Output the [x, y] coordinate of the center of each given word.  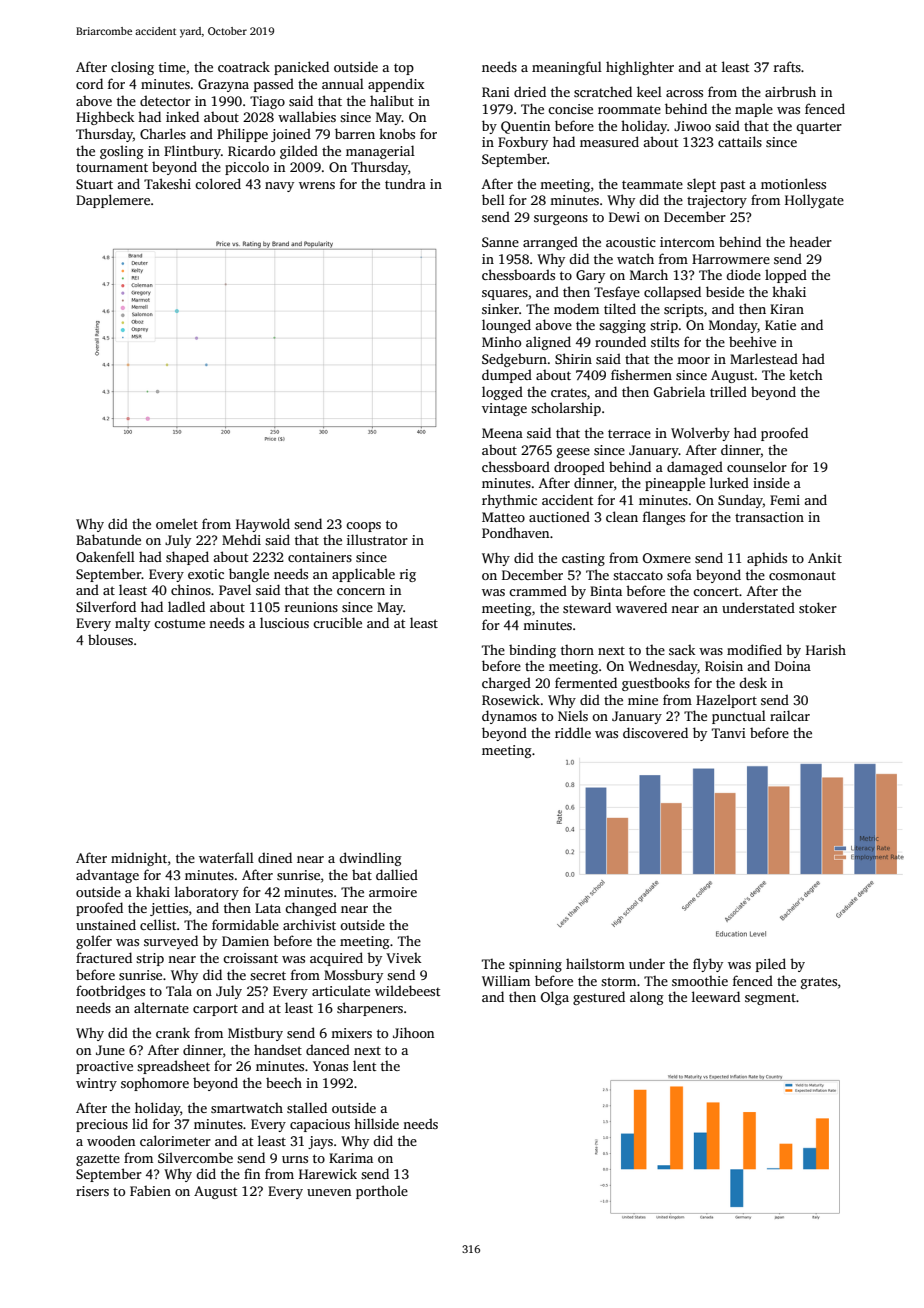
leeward [716, 996]
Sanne [500, 242]
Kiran [787, 309]
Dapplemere [113, 201]
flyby [708, 965]
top [404, 69]
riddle [573, 732]
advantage [107, 876]
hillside [376, 1123]
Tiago [267, 102]
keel [649, 91]
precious [102, 1125]
